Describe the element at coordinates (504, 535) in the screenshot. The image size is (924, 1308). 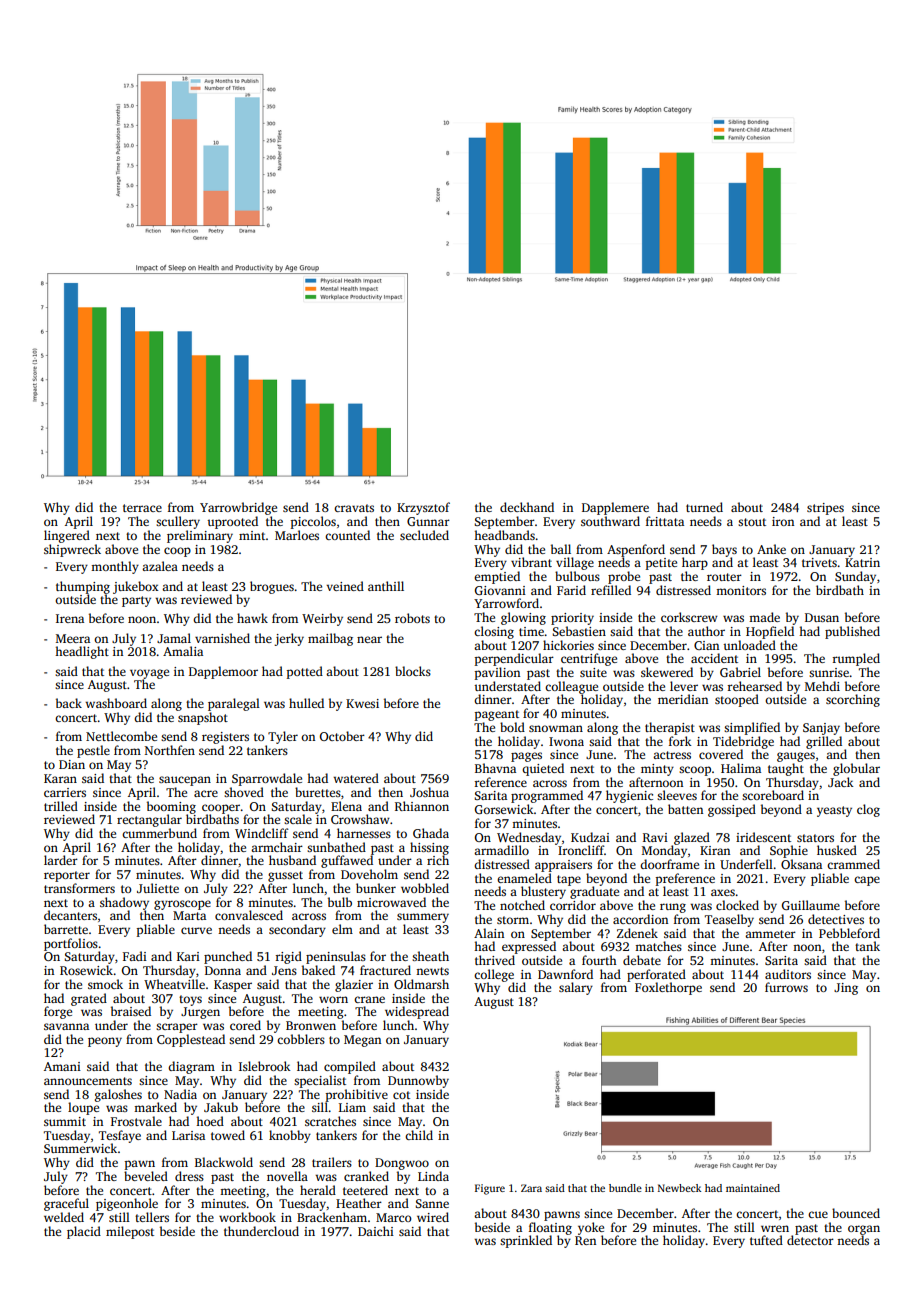
I see `headbands` at that location.
